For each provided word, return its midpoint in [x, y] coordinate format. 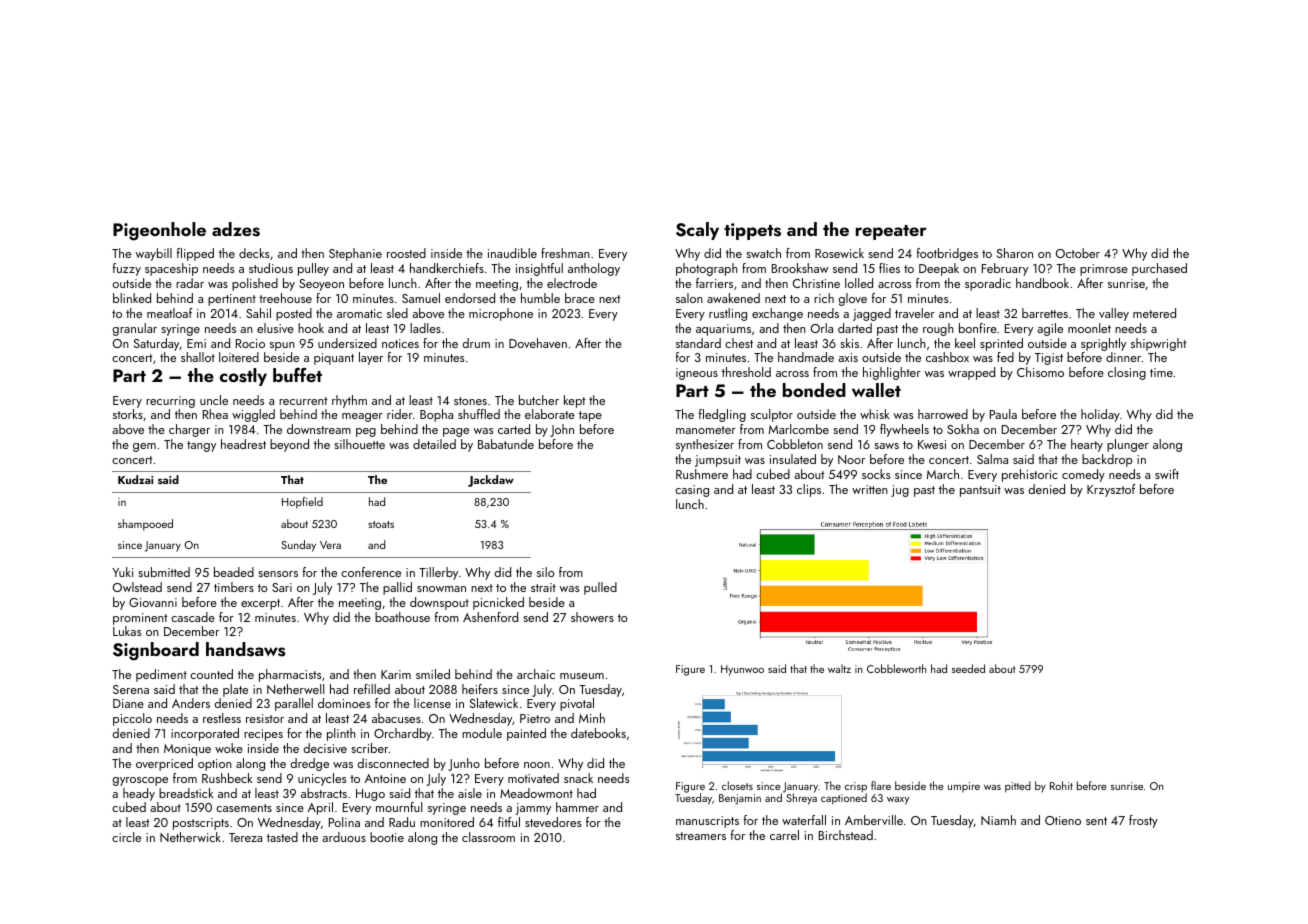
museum [582, 676]
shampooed [145, 525]
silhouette [359, 444]
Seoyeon [321, 285]
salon [689, 298]
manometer [706, 430]
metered [1154, 313]
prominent [140, 619]
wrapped [971, 373]
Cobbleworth [897, 668]
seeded [968, 668]
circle [126, 837]
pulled [600, 588]
